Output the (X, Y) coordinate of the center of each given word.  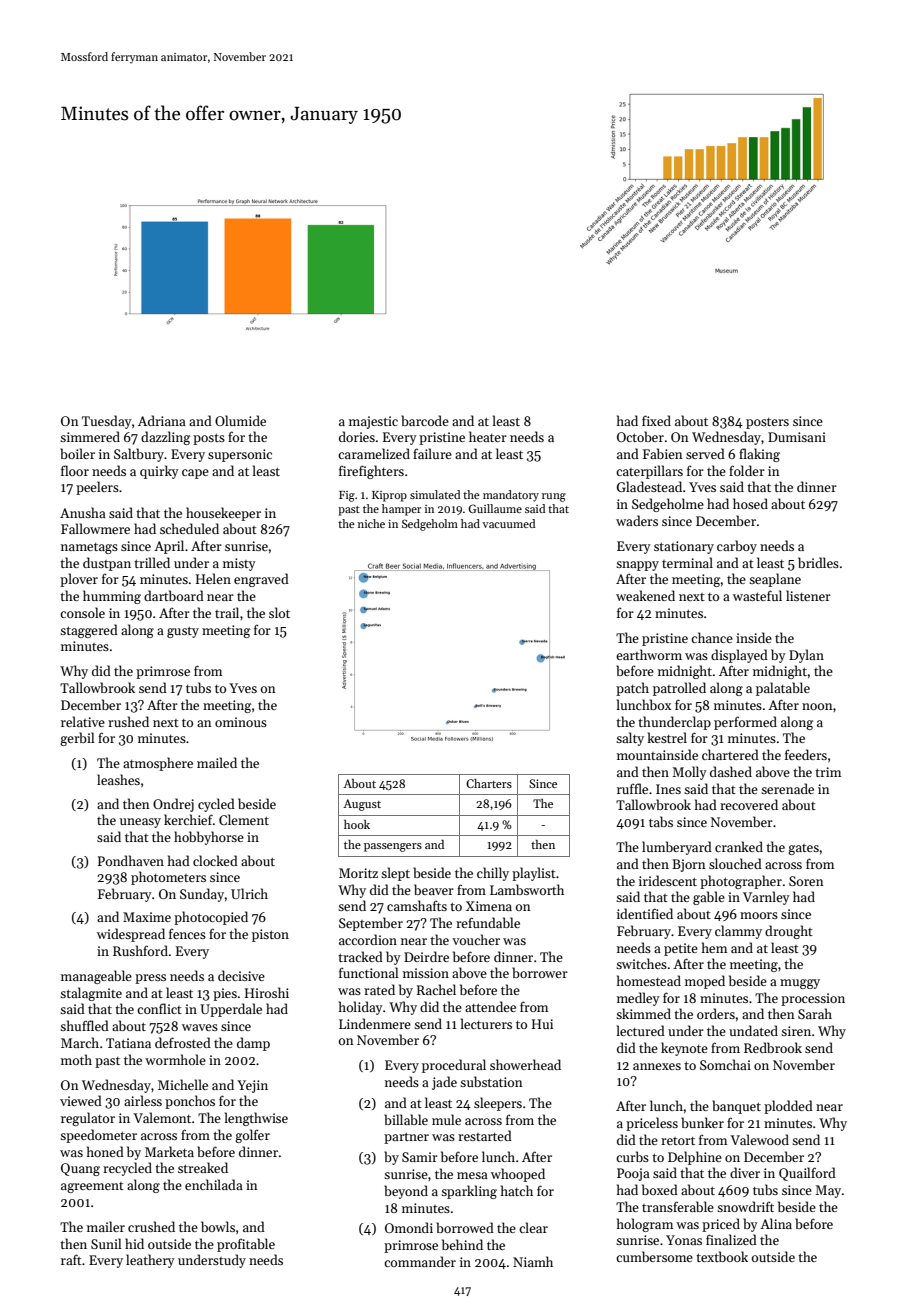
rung (554, 497)
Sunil (106, 1243)
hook (357, 824)
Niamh (533, 1261)
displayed (739, 656)
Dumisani (797, 437)
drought (789, 932)
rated (379, 989)
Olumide (240, 420)
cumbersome (654, 1256)
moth (76, 1059)
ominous (241, 722)
